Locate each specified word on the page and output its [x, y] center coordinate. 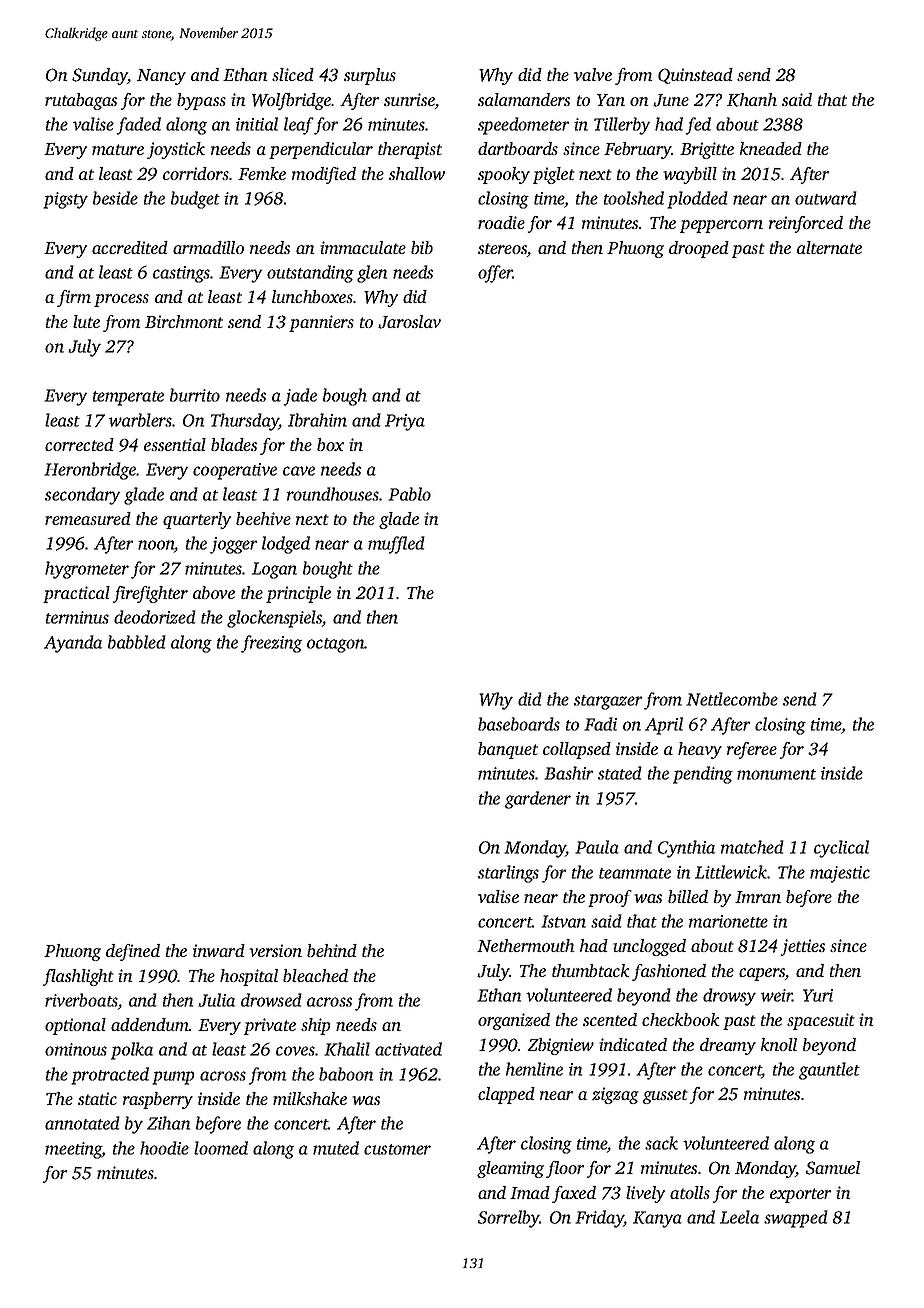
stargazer [608, 702]
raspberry [158, 1100]
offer [495, 274]
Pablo [409, 494]
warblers [140, 420]
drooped [699, 249]
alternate [829, 247]
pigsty [65, 200]
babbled [137, 642]
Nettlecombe [732, 699]
